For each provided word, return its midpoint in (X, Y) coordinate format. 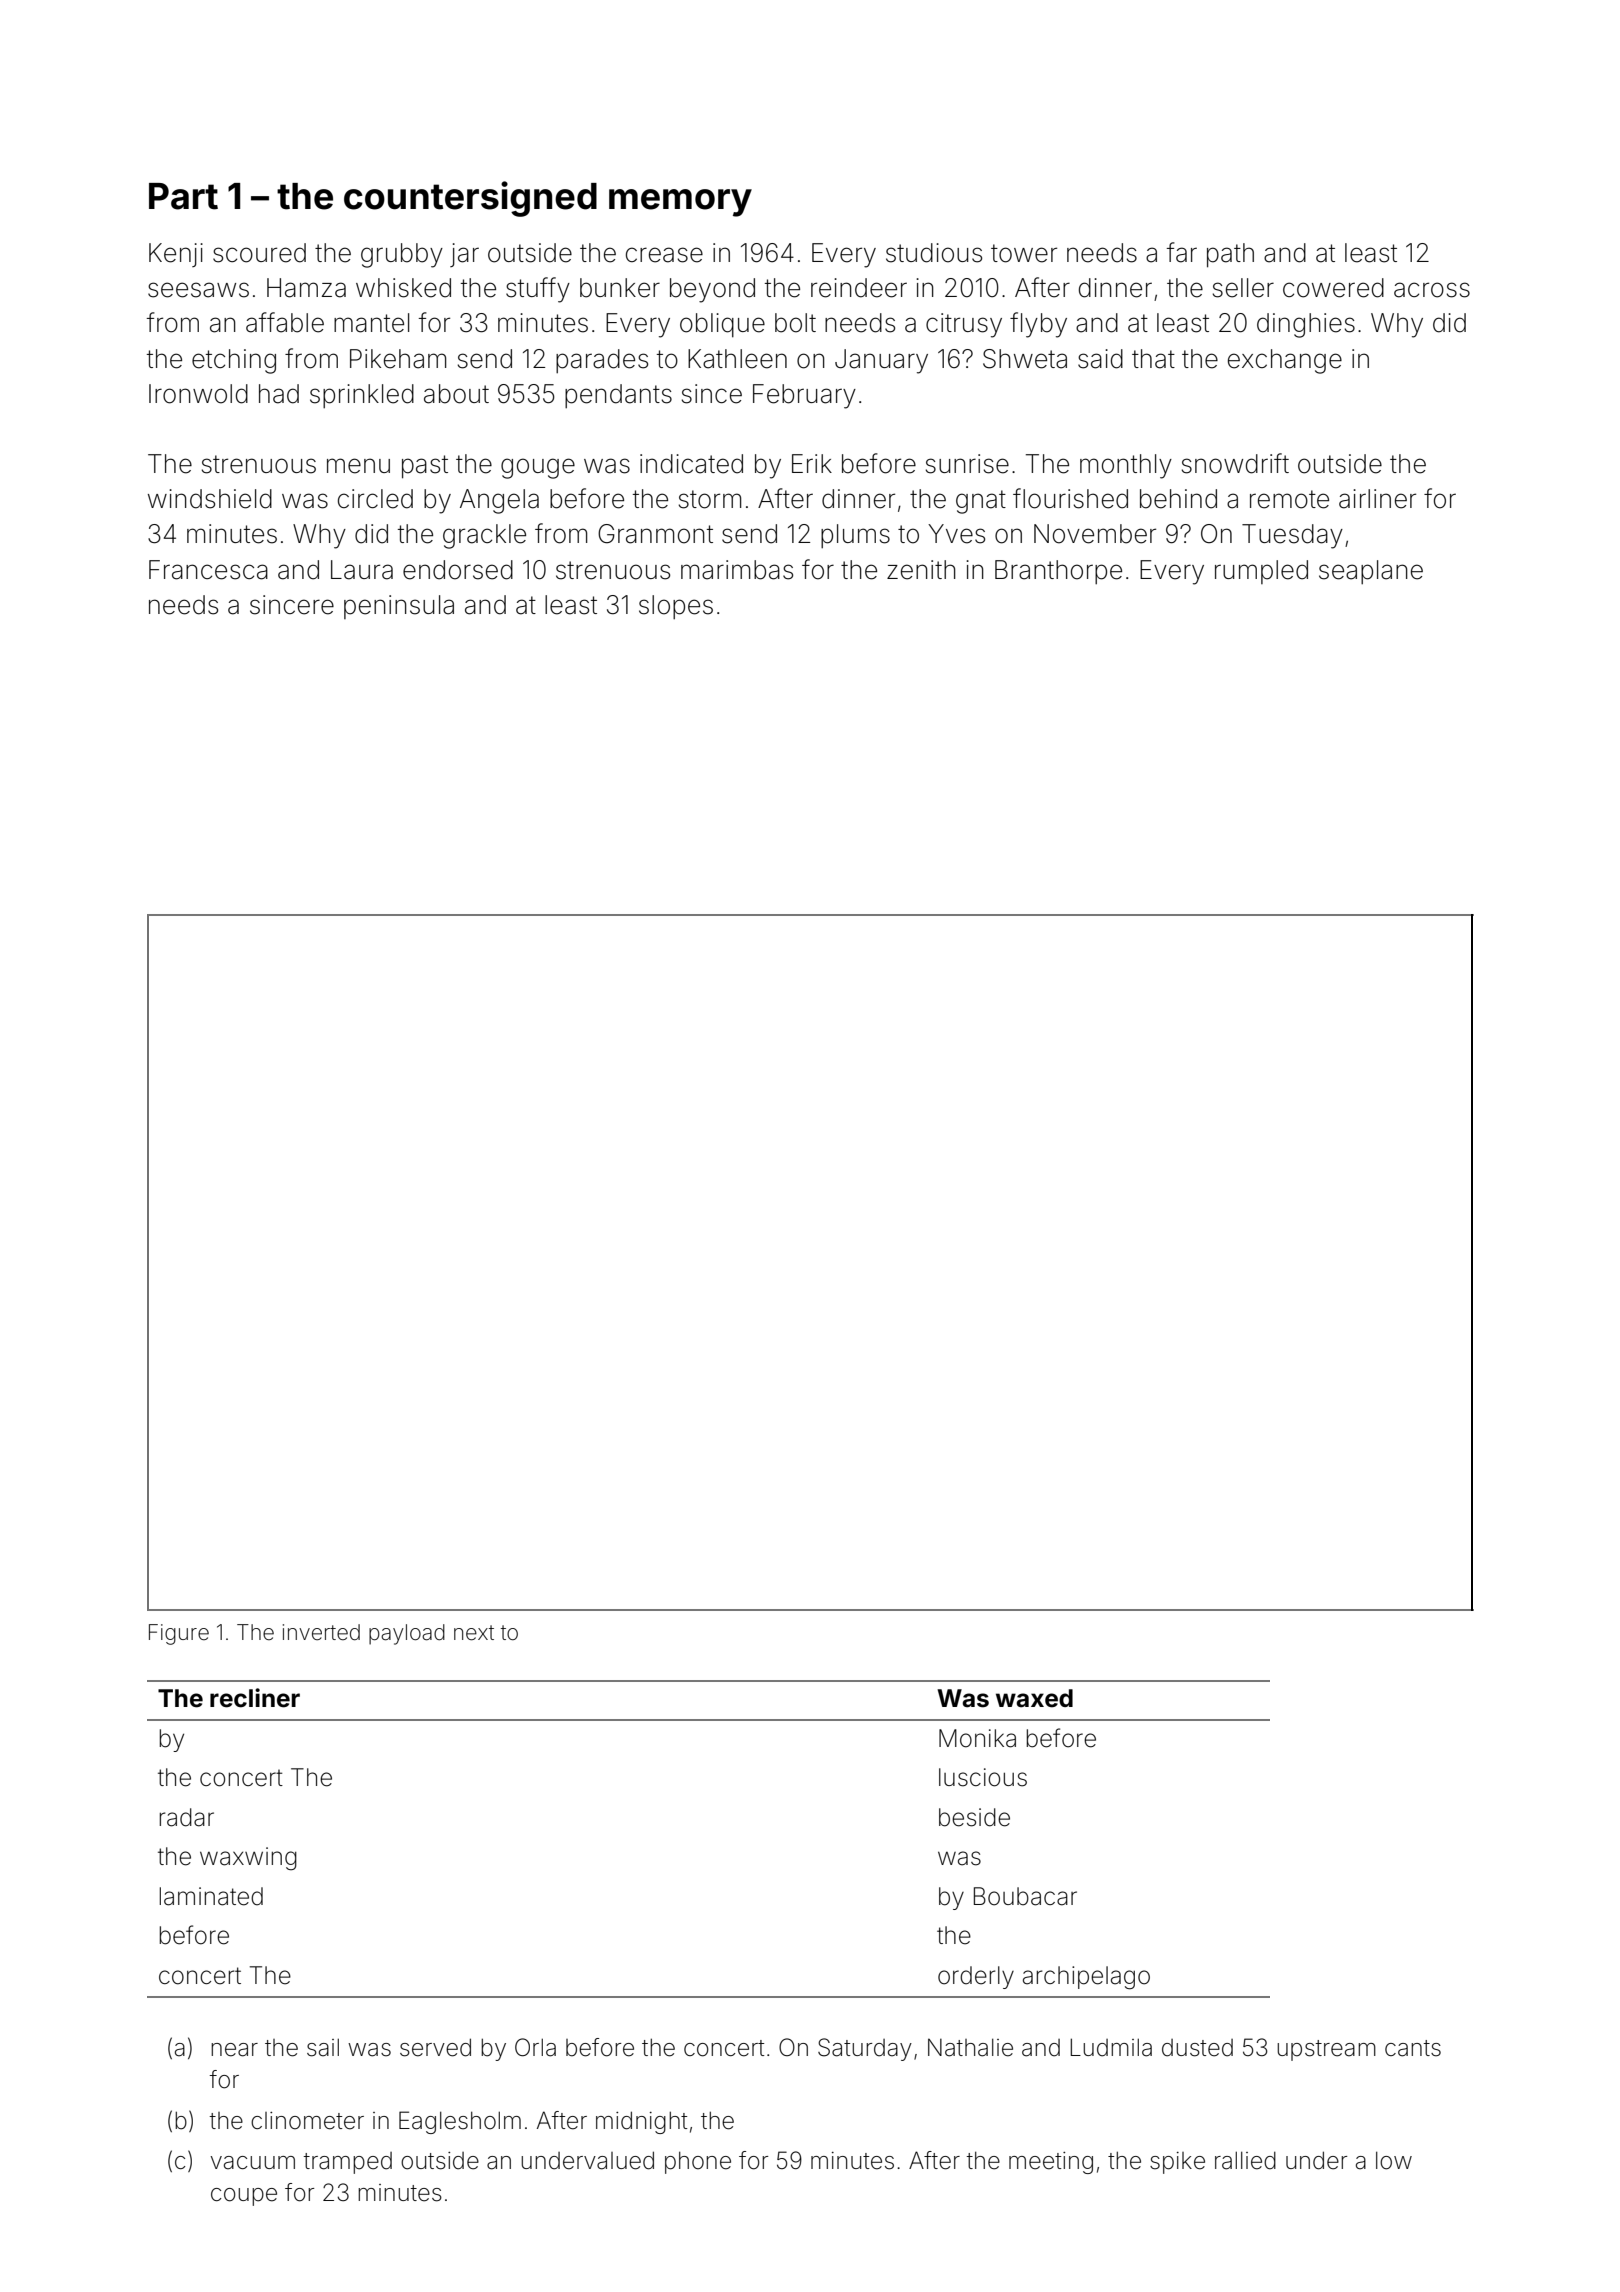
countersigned (470, 199)
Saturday (865, 2049)
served (435, 2047)
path (1230, 255)
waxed (1034, 1698)
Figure (179, 1634)
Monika (977, 1738)
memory (680, 203)
